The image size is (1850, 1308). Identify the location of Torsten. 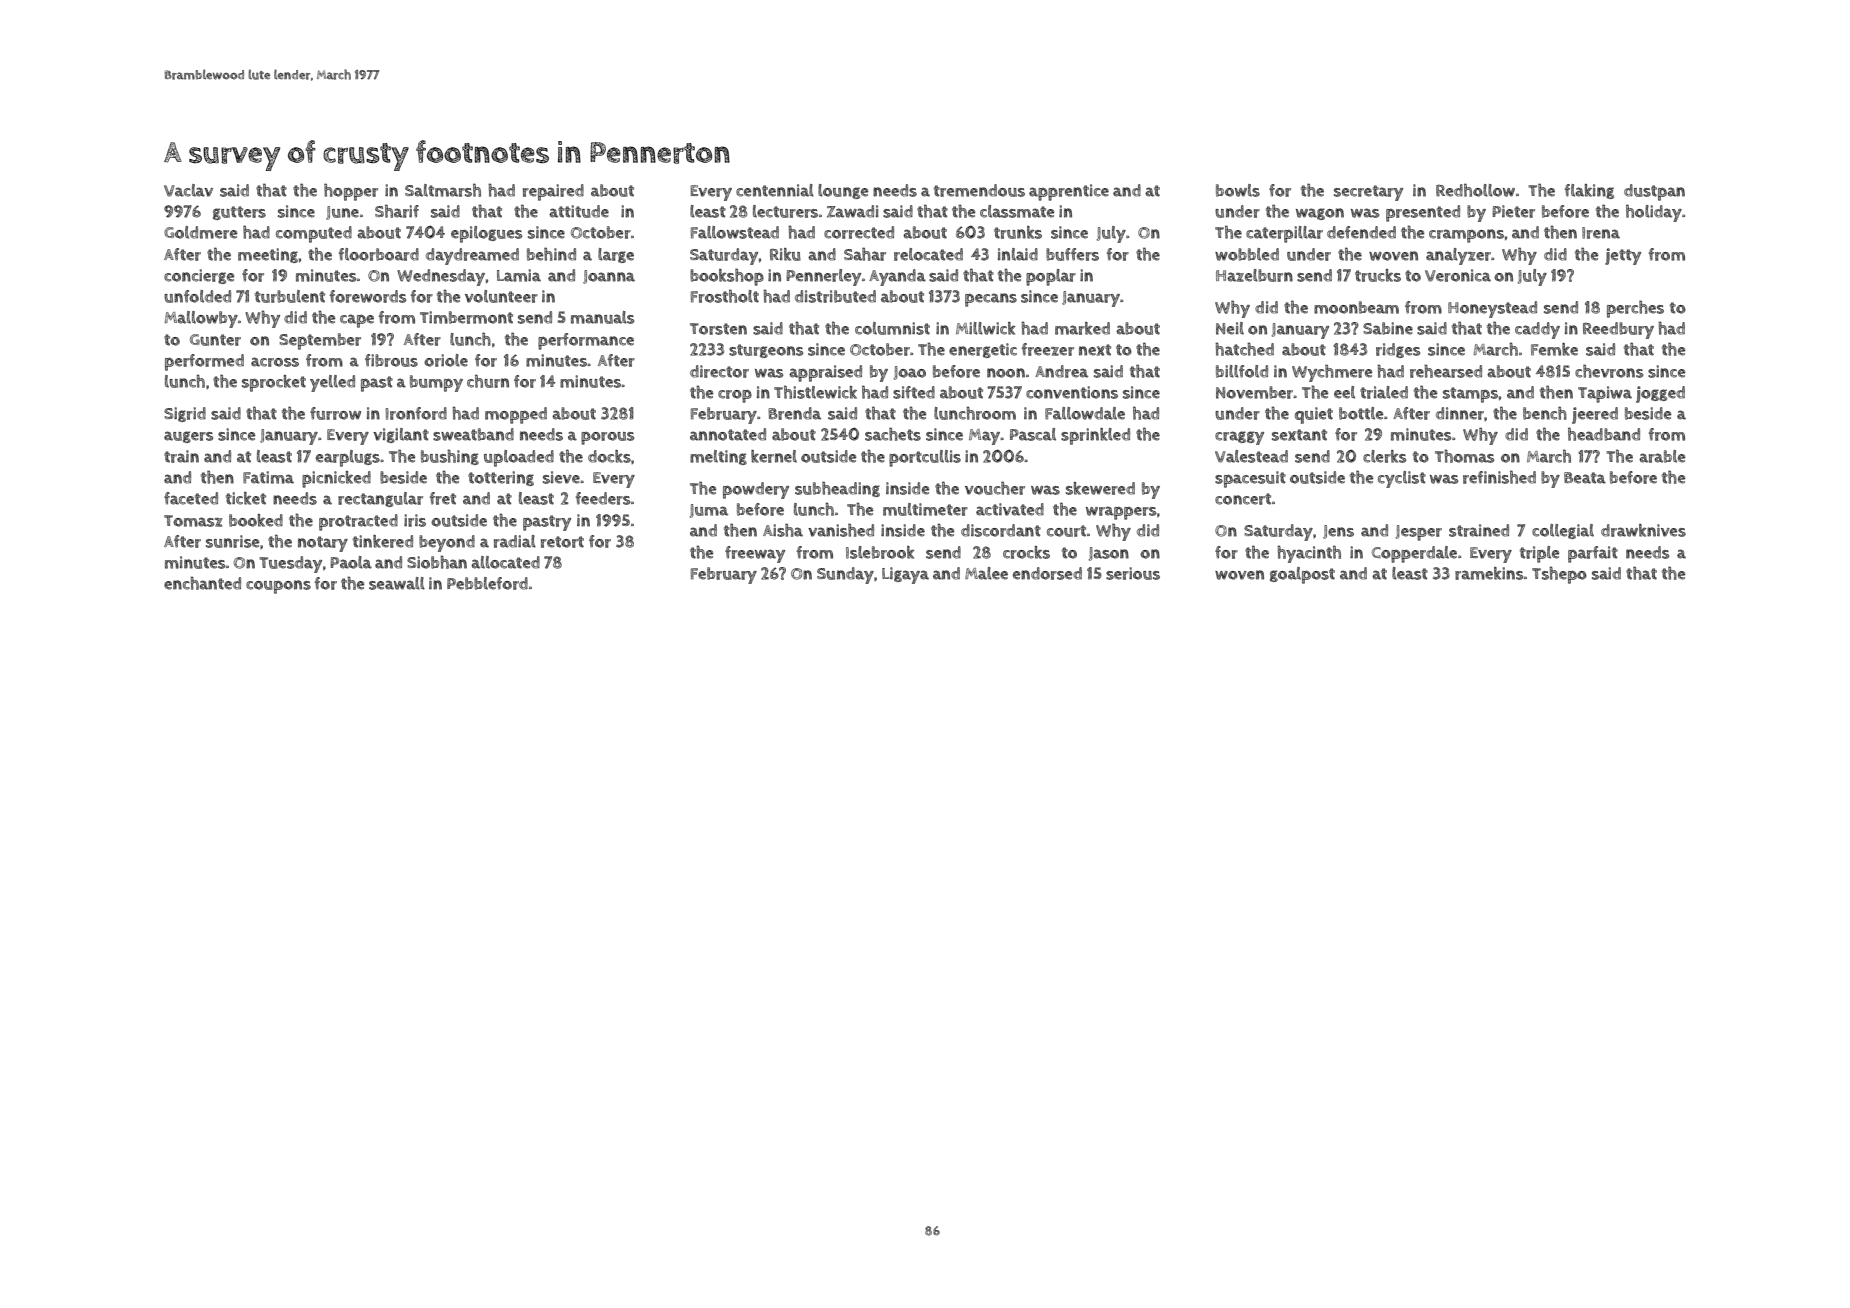
(718, 329).
